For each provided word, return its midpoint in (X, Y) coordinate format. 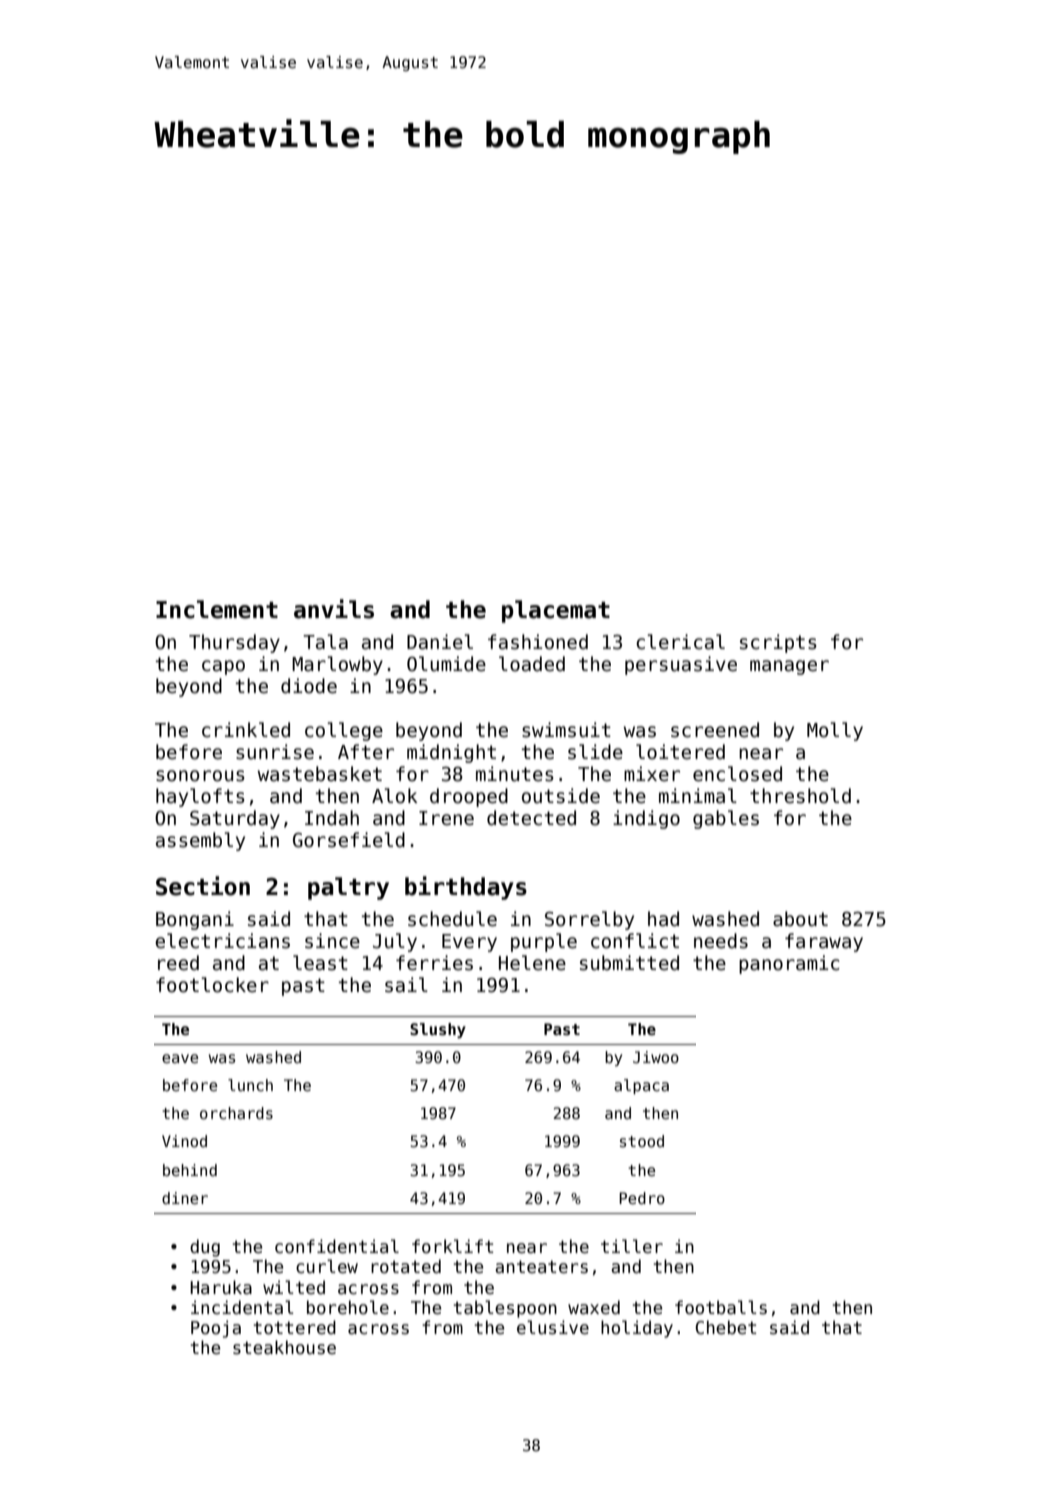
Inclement (217, 609)
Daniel (440, 642)
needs (721, 941)
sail (406, 985)
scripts (778, 643)
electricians (222, 941)
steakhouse (284, 1347)
